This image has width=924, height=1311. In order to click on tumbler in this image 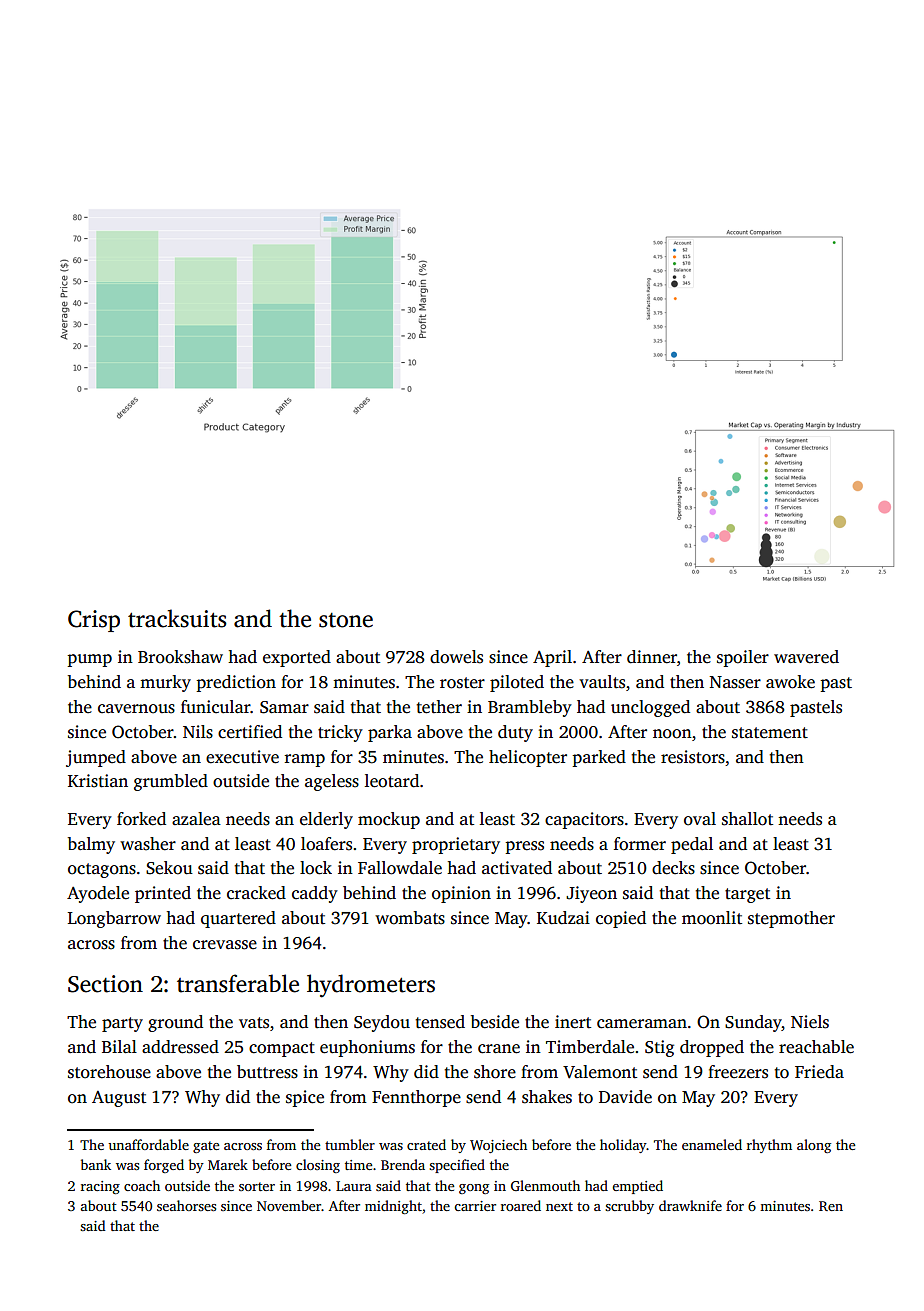, I will do `click(350, 1144)`.
